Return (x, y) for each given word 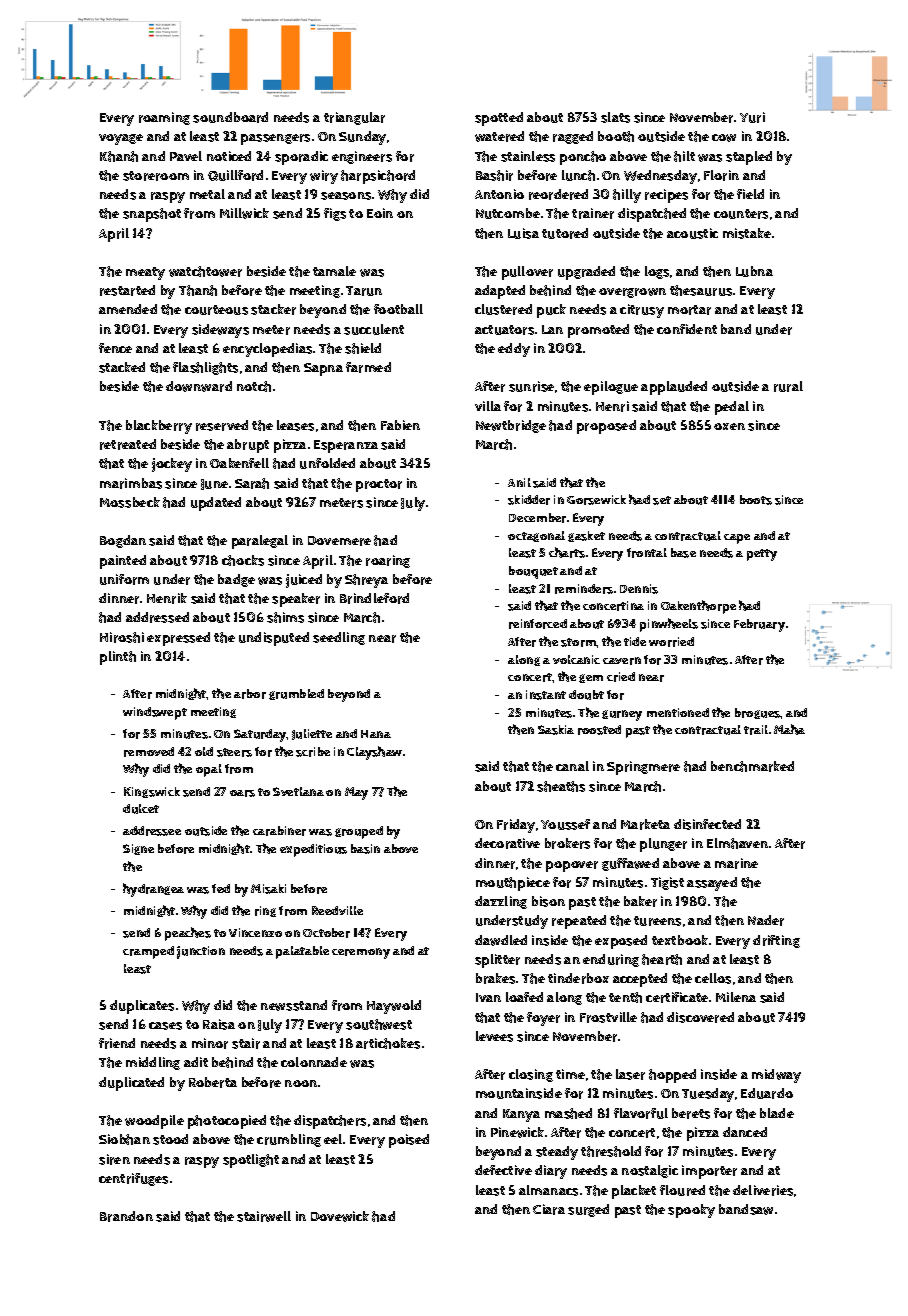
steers (234, 752)
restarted (127, 290)
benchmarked (752, 766)
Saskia (556, 730)
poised (409, 1141)
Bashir (494, 175)
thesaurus (701, 290)
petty (762, 555)
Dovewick (340, 1216)
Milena (736, 997)
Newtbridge (511, 426)
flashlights (205, 368)
